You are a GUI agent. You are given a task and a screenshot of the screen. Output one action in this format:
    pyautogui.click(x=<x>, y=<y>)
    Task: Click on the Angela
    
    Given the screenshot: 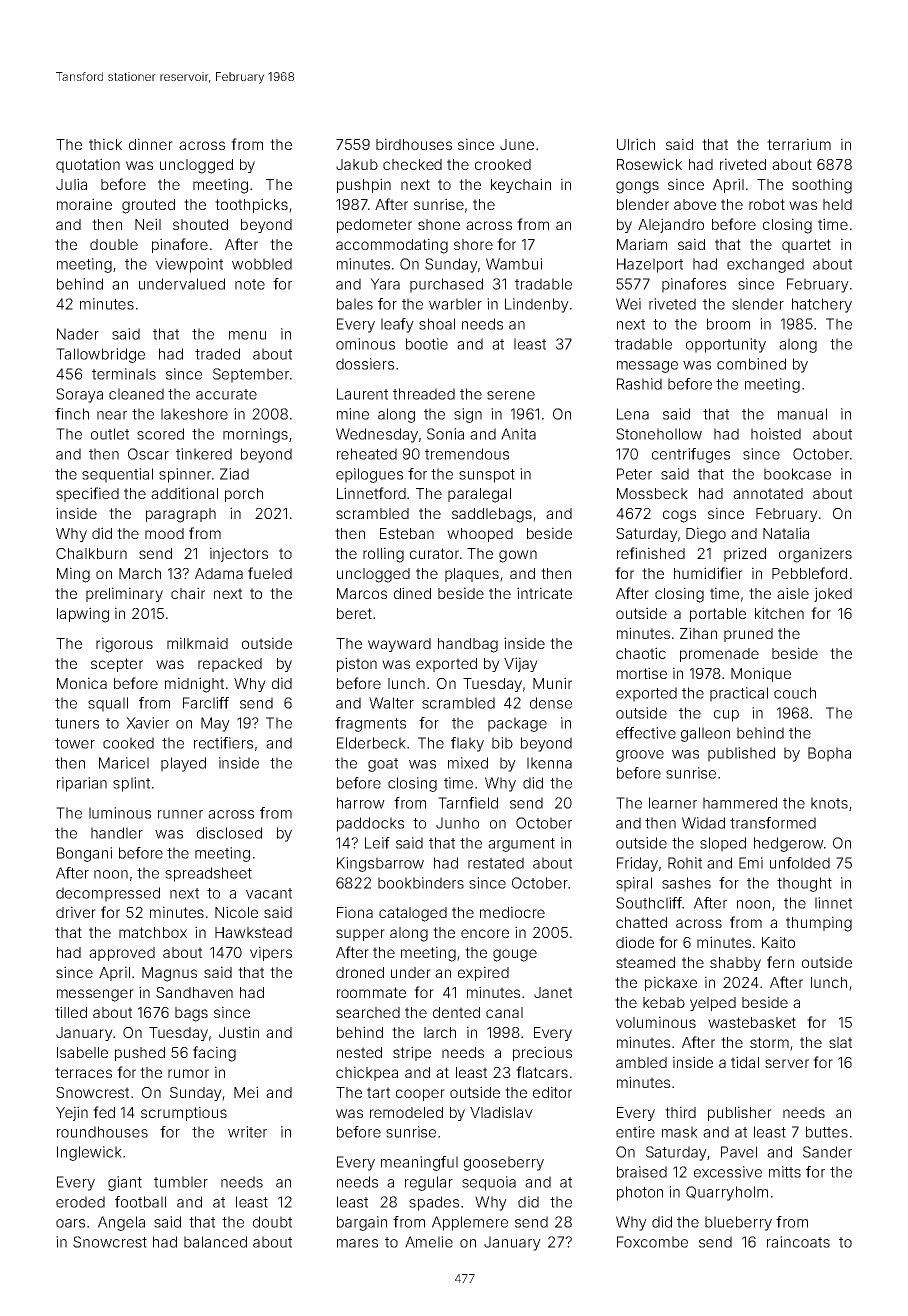 What is the action you would take?
    pyautogui.click(x=121, y=1223)
